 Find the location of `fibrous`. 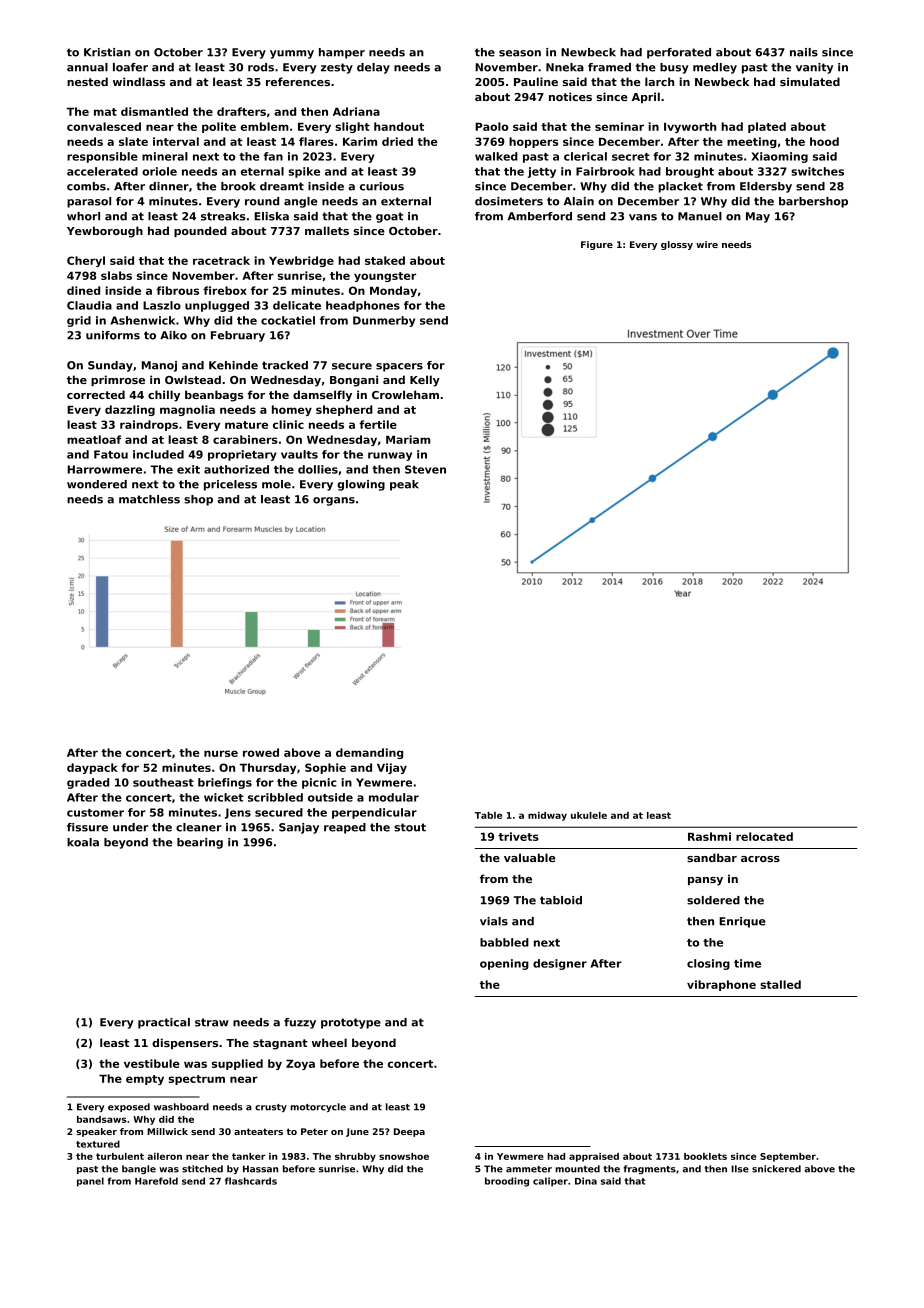

fibrous is located at coordinates (177, 290).
